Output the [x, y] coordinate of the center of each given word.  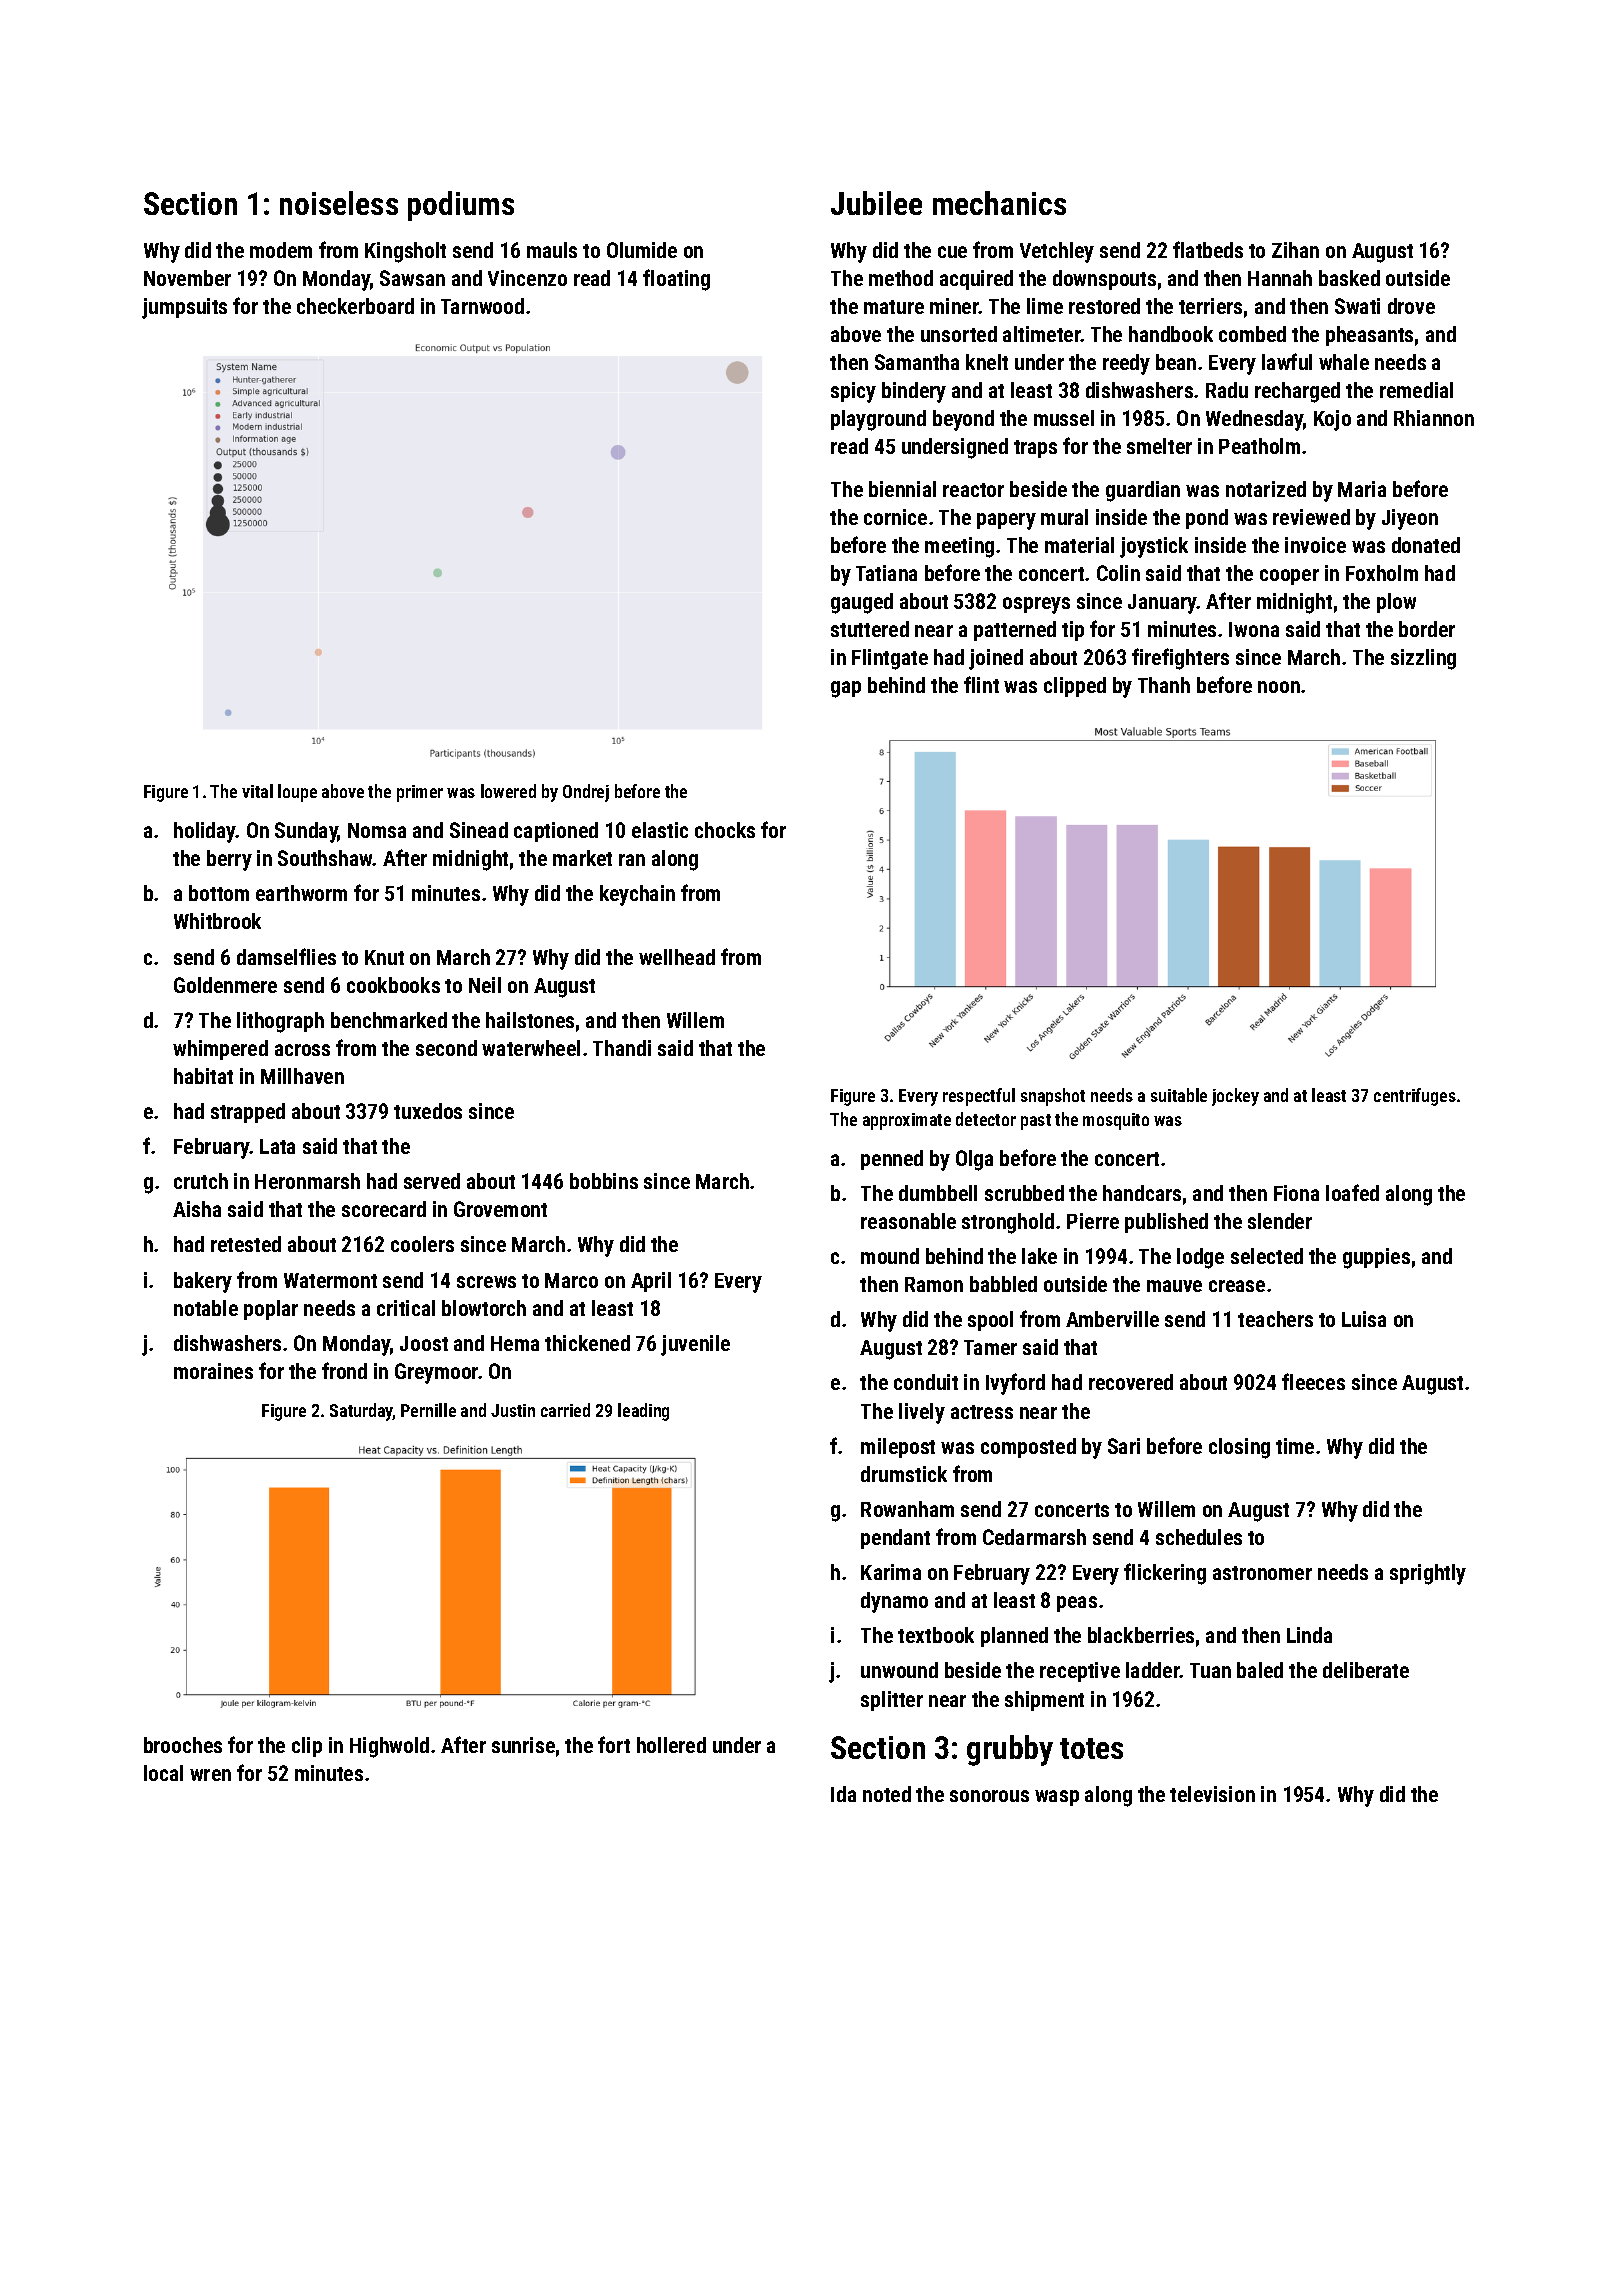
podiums [461, 206]
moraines [213, 1371]
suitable [1179, 1095]
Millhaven [302, 1076]
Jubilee [876, 203]
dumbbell [938, 1193]
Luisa [1364, 1319]
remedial [1416, 390]
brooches [183, 1745]
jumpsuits [184, 308]
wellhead [677, 957]
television [1212, 1794]
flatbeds [1208, 249]
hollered [671, 1745]
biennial [902, 489]
